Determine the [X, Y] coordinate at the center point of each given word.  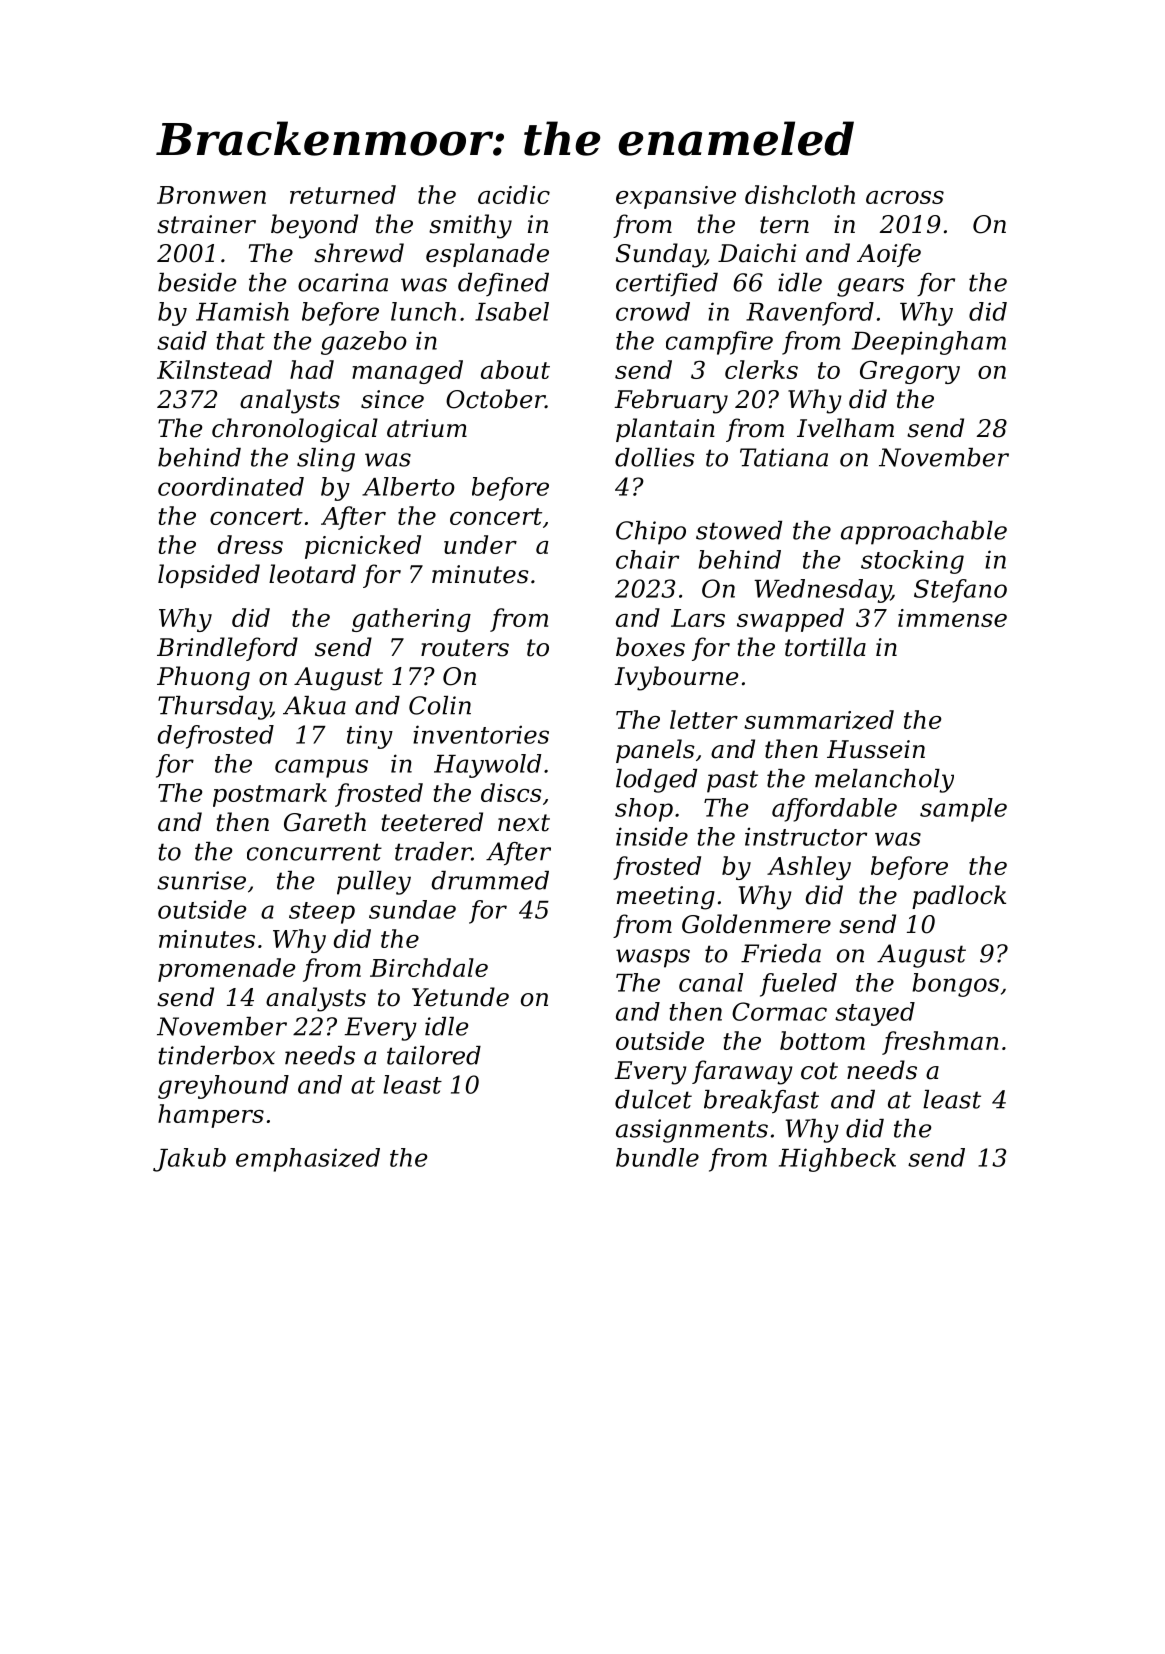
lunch [423, 311]
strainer [206, 224]
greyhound [223, 1087]
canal [711, 982]
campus [321, 768]
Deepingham [929, 343]
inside [652, 836]
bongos [955, 985]
